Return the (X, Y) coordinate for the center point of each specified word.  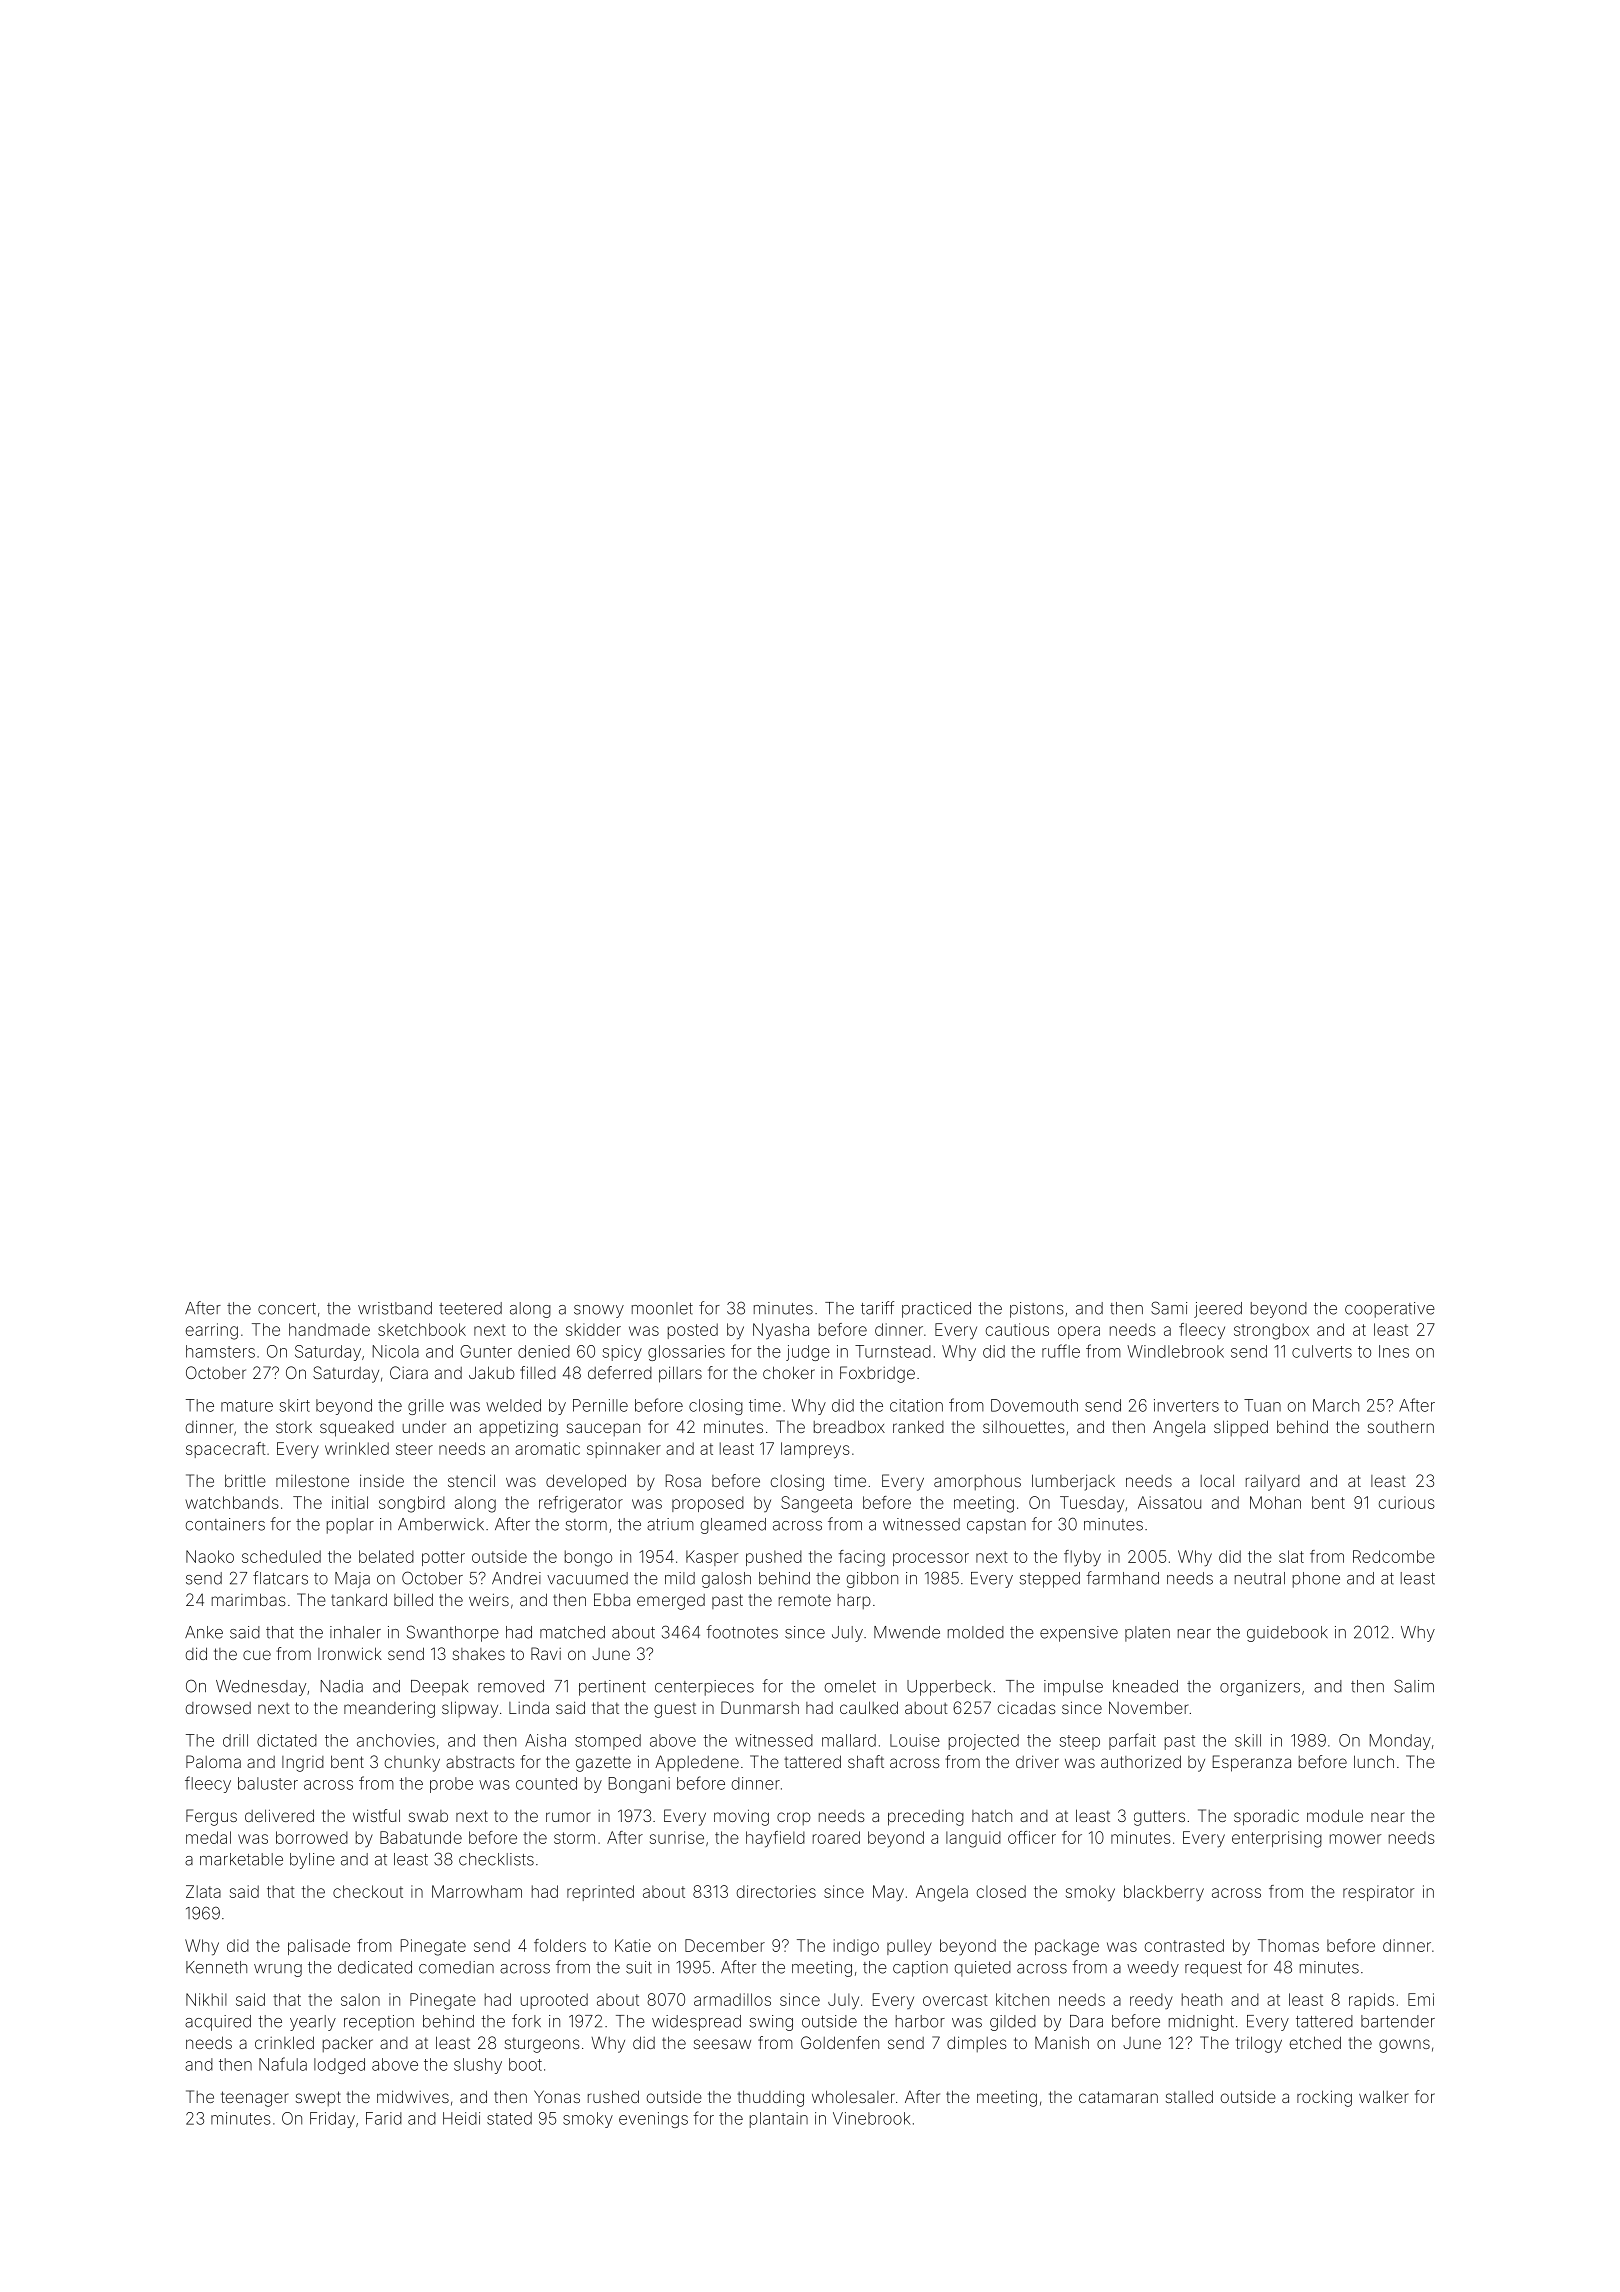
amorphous (977, 1483)
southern (1401, 1426)
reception (379, 2023)
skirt (294, 1405)
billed (413, 1599)
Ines (1394, 1351)
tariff (877, 1308)
